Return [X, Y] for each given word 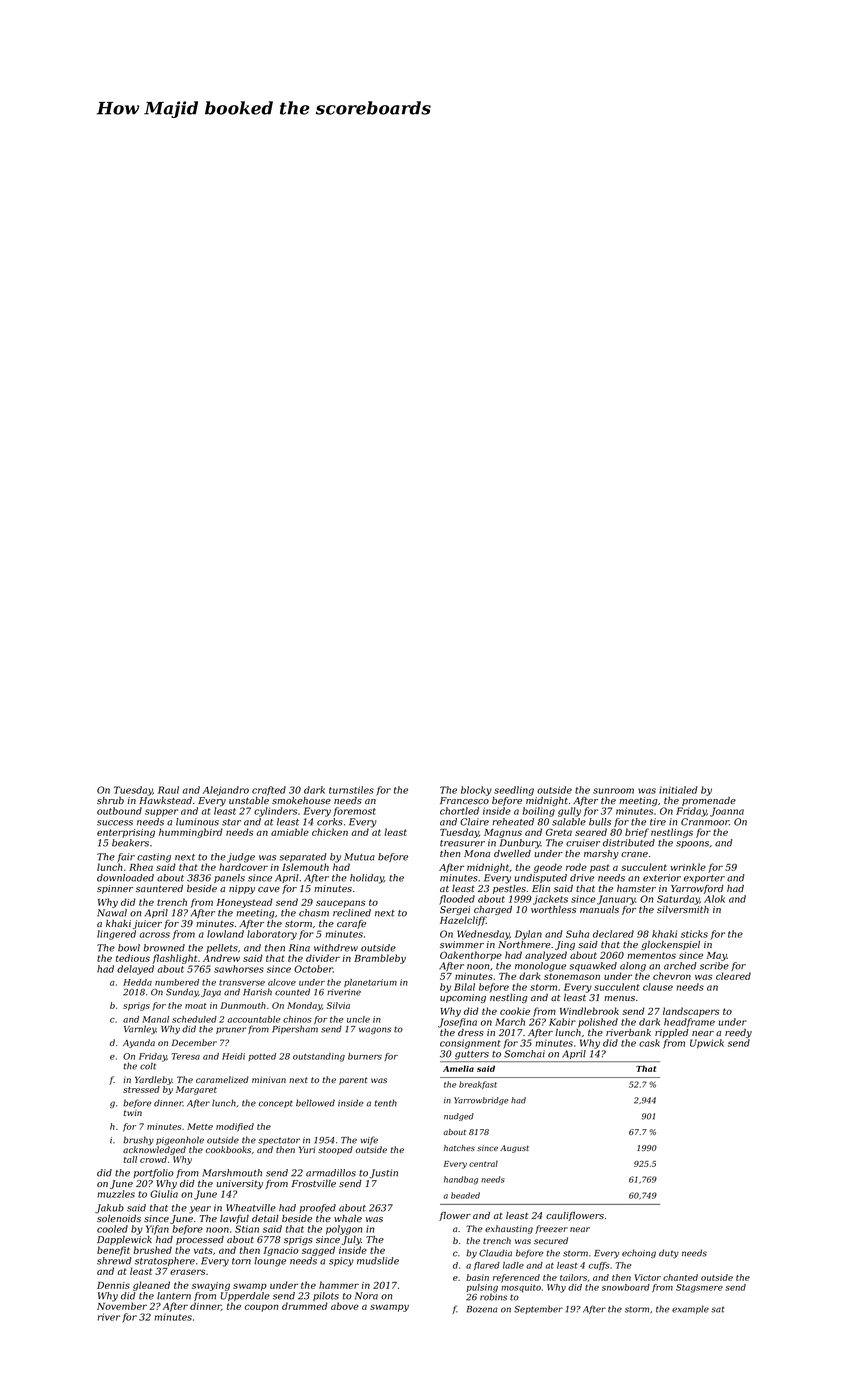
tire [658, 822]
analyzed [546, 956]
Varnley [140, 1029]
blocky [476, 791]
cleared [733, 976]
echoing [639, 1254]
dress [471, 1032]
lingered [116, 935]
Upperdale [245, 1296]
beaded [465, 1195]
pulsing [482, 1288]
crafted [269, 791]
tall [130, 1159]
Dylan [528, 935]
